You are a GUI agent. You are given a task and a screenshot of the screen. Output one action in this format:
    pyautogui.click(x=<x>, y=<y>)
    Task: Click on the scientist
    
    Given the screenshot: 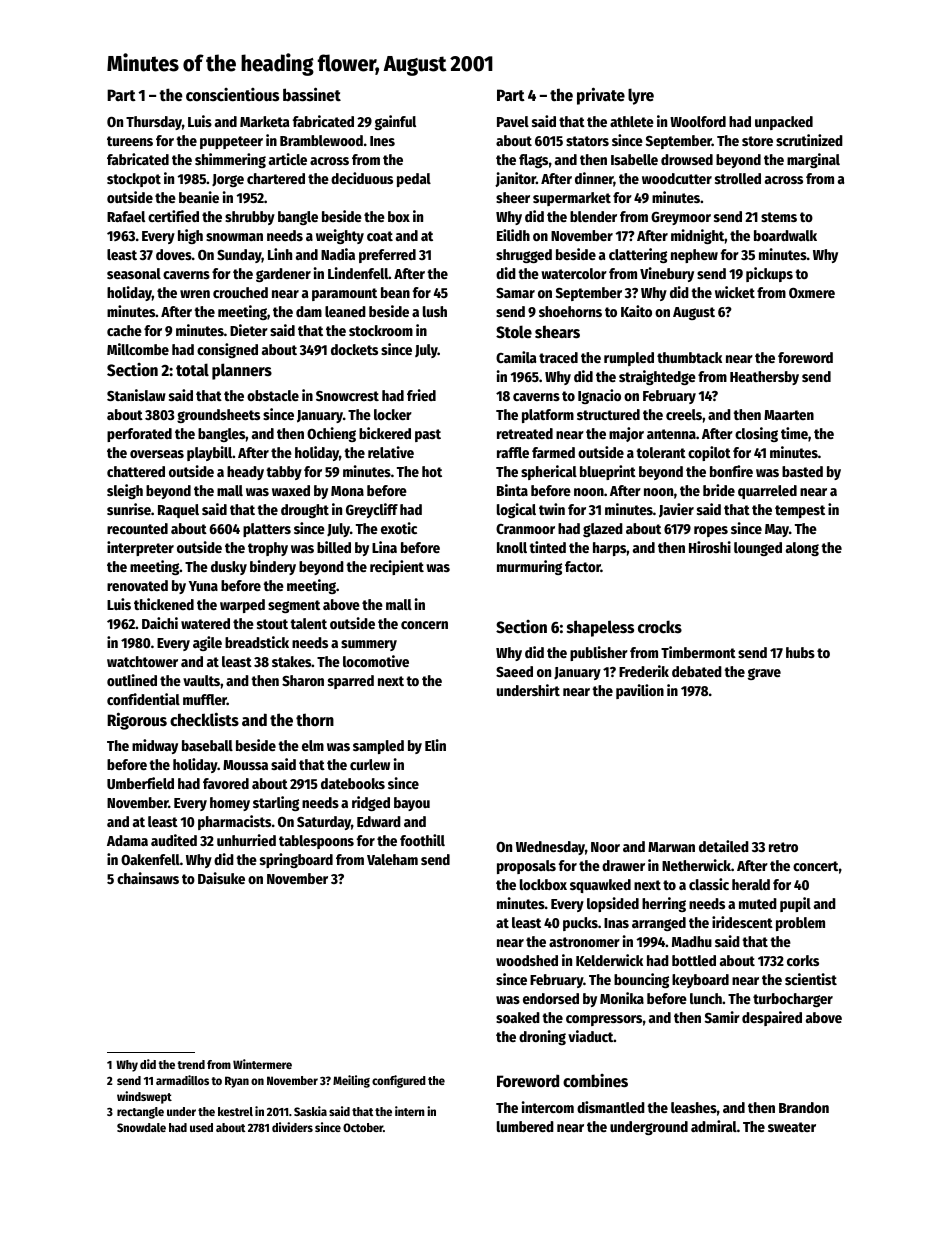 What is the action you would take?
    pyautogui.click(x=811, y=979)
